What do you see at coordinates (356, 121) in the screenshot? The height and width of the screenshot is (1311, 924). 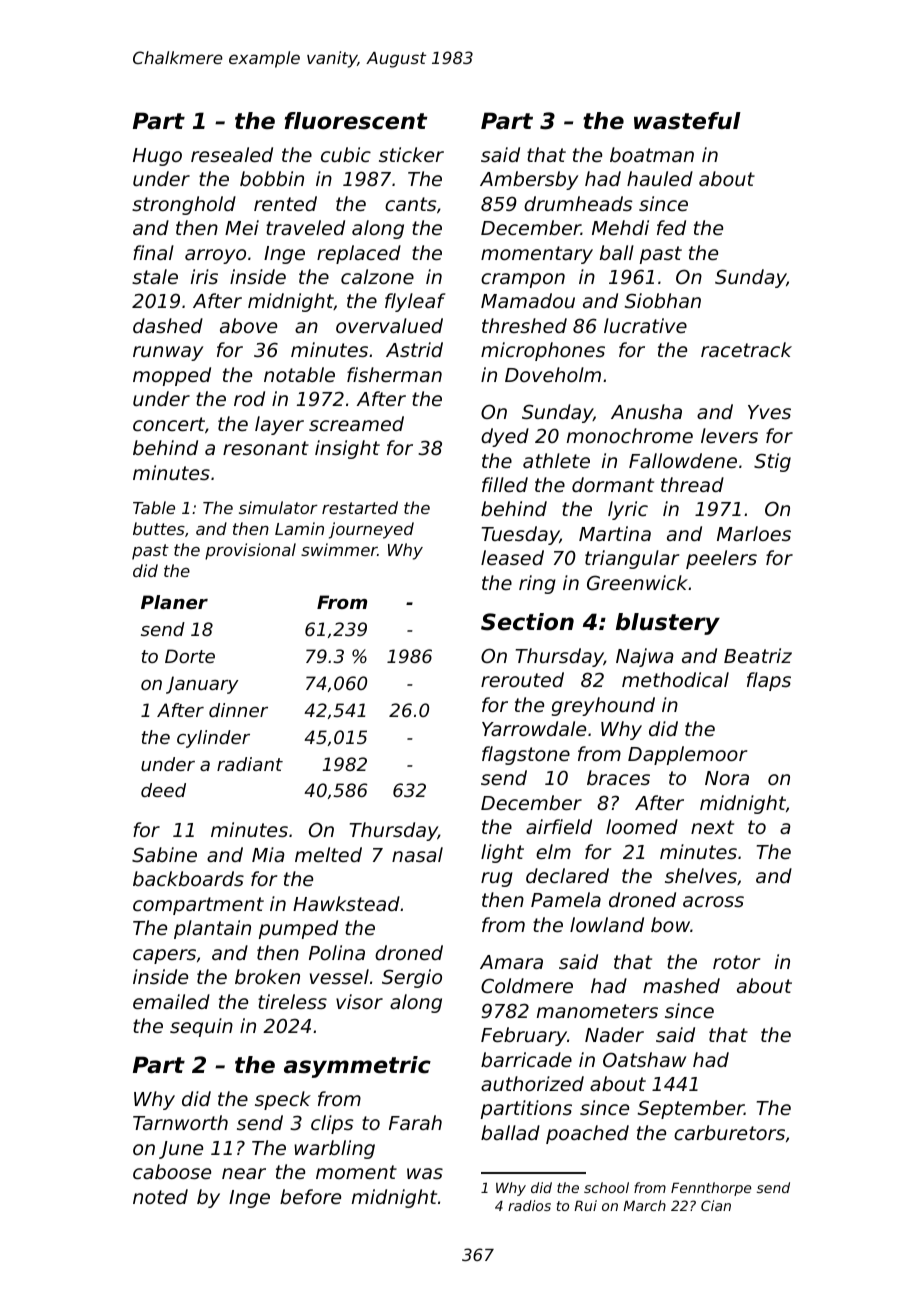 I see `fluorescent` at bounding box center [356, 121].
